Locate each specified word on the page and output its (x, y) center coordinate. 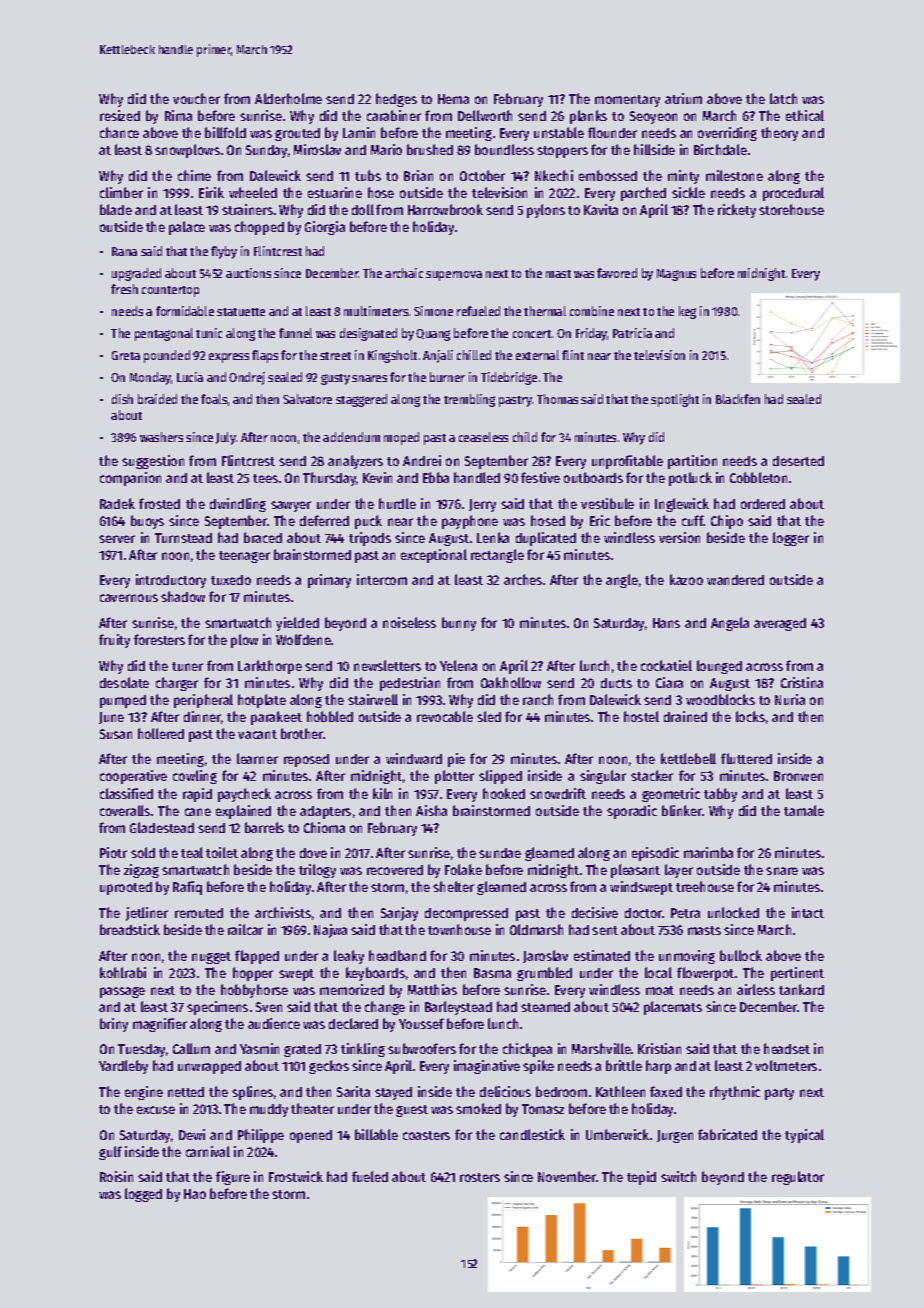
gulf (110, 1153)
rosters (480, 1177)
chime (194, 175)
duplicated (546, 539)
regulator (798, 1178)
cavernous (129, 598)
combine (592, 311)
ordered (763, 504)
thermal (545, 311)
